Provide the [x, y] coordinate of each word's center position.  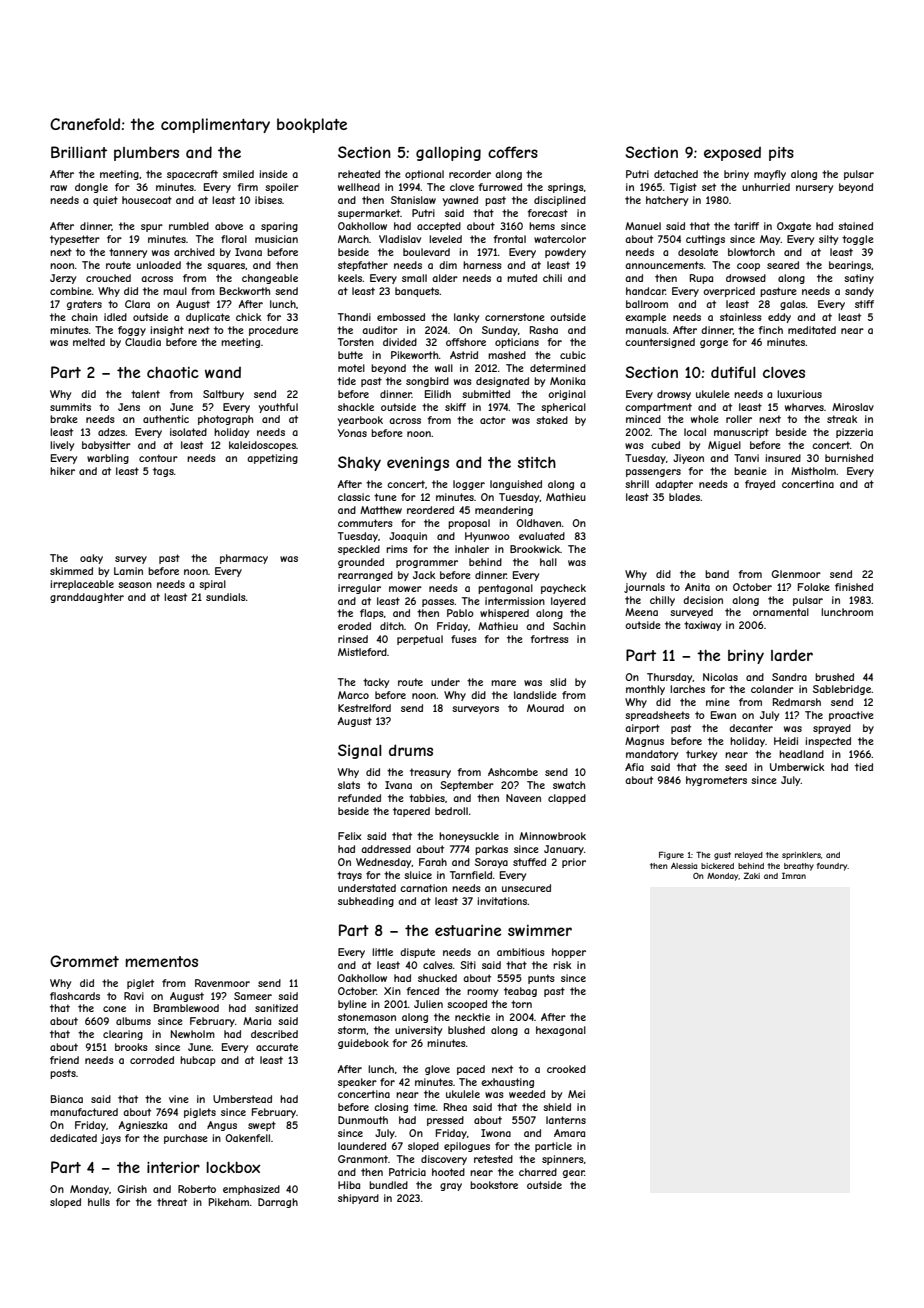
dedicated [73, 1138]
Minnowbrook [552, 836]
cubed [665, 445]
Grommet [84, 961]
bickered [717, 866]
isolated [188, 432]
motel [351, 368]
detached [676, 174]
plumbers [146, 154]
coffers [513, 152]
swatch [569, 785]
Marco [353, 695]
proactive [851, 716]
